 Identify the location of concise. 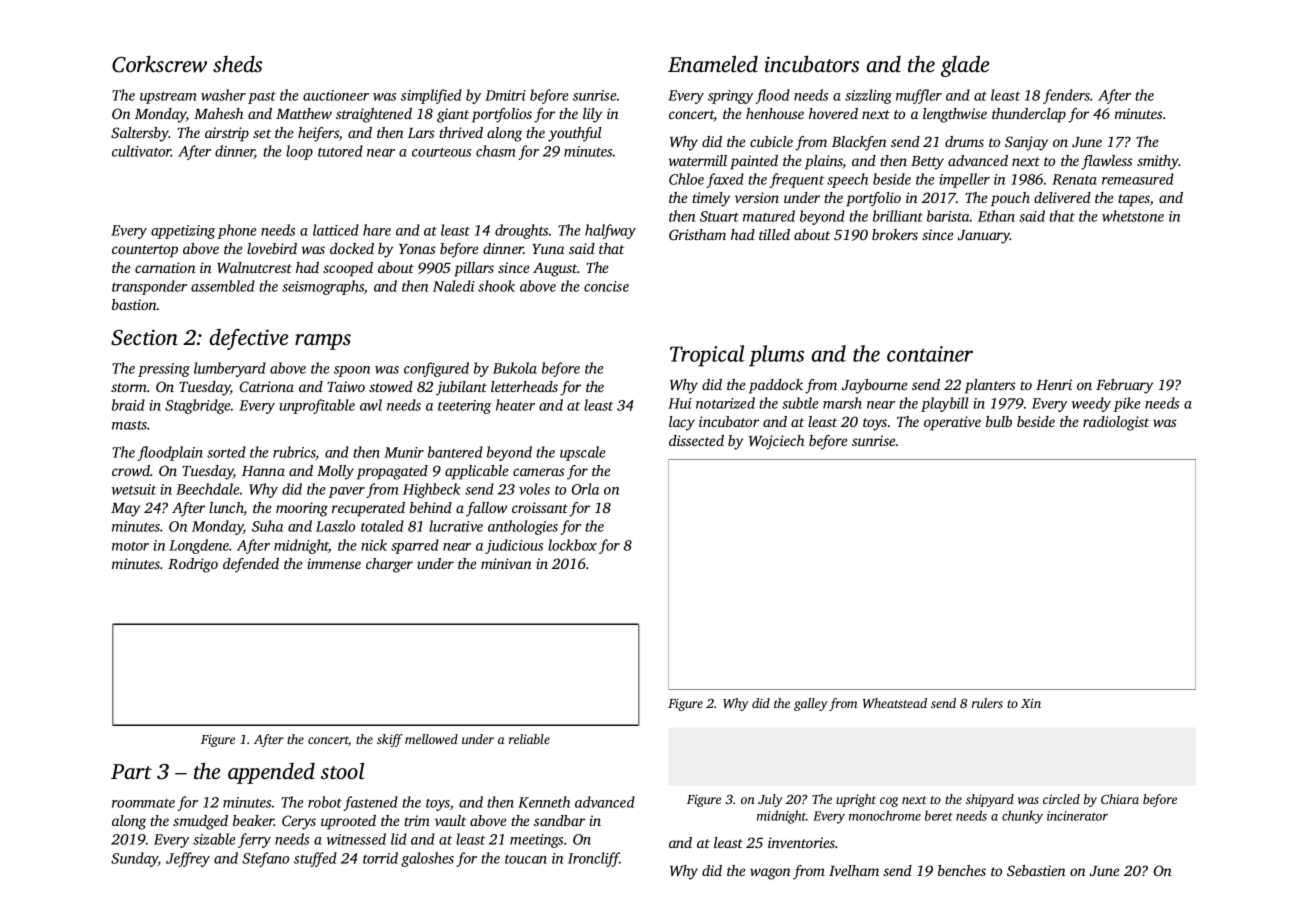
(606, 286).
